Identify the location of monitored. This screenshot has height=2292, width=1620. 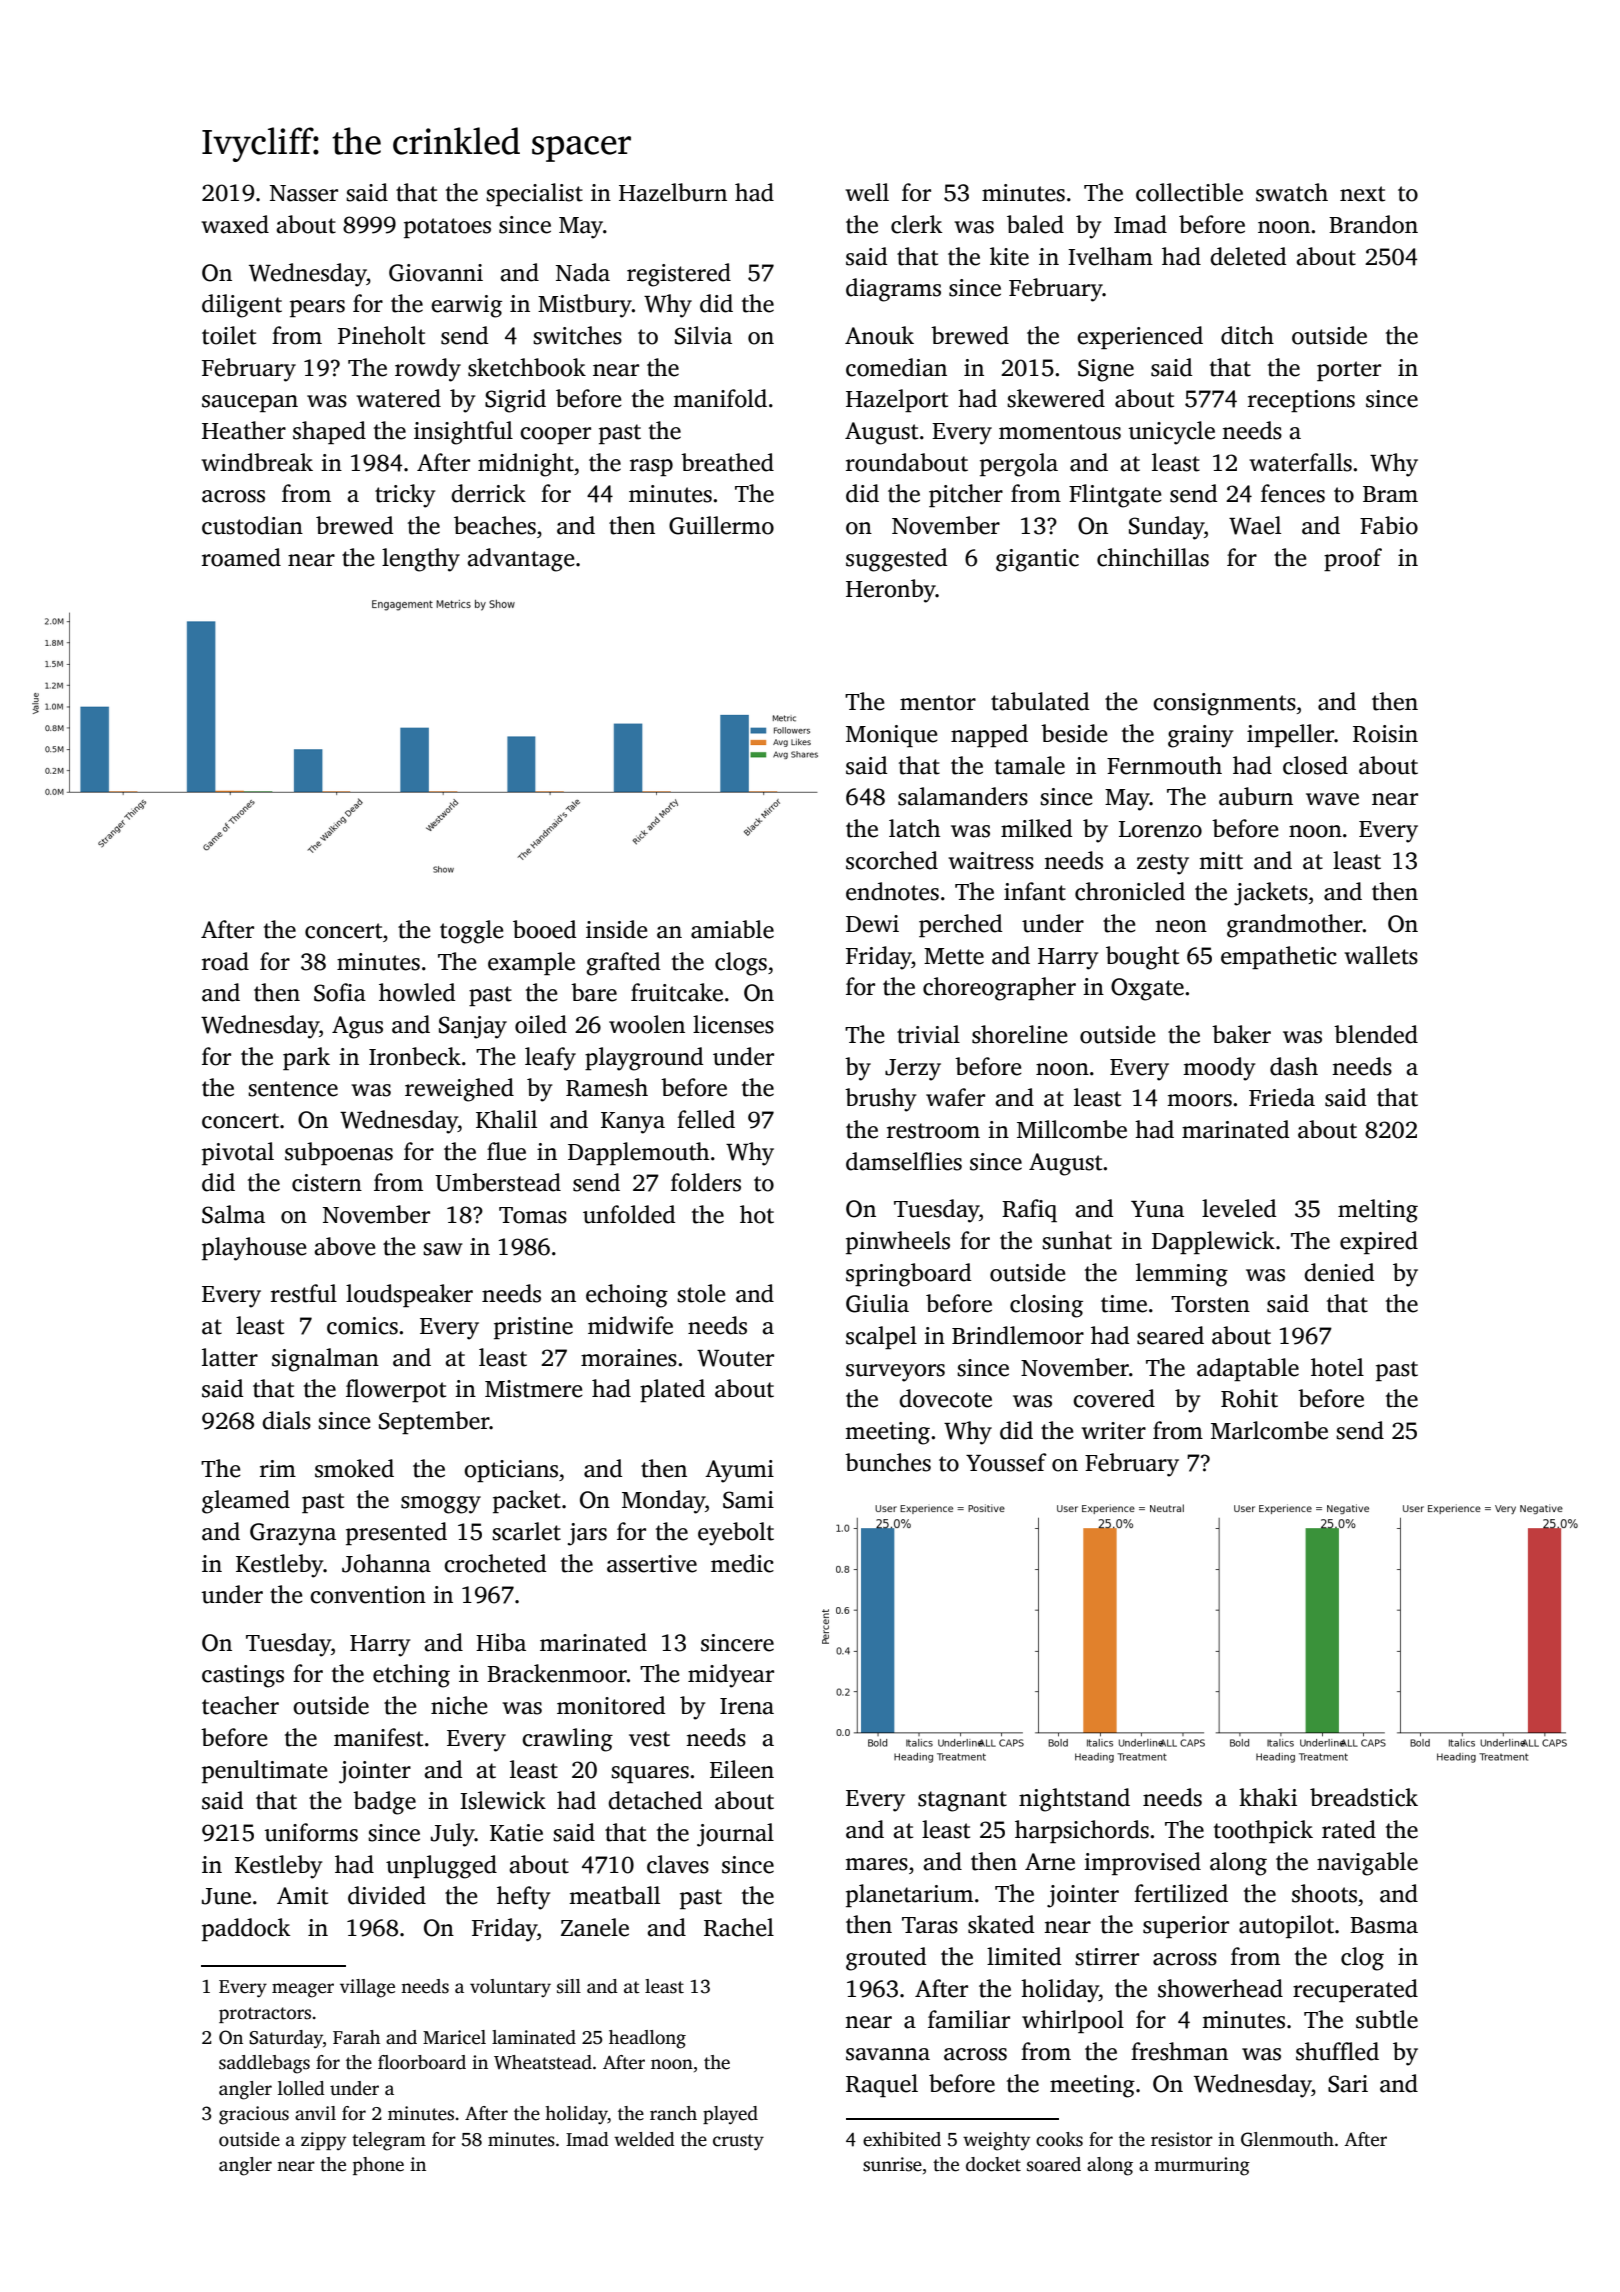
(611, 1705).
